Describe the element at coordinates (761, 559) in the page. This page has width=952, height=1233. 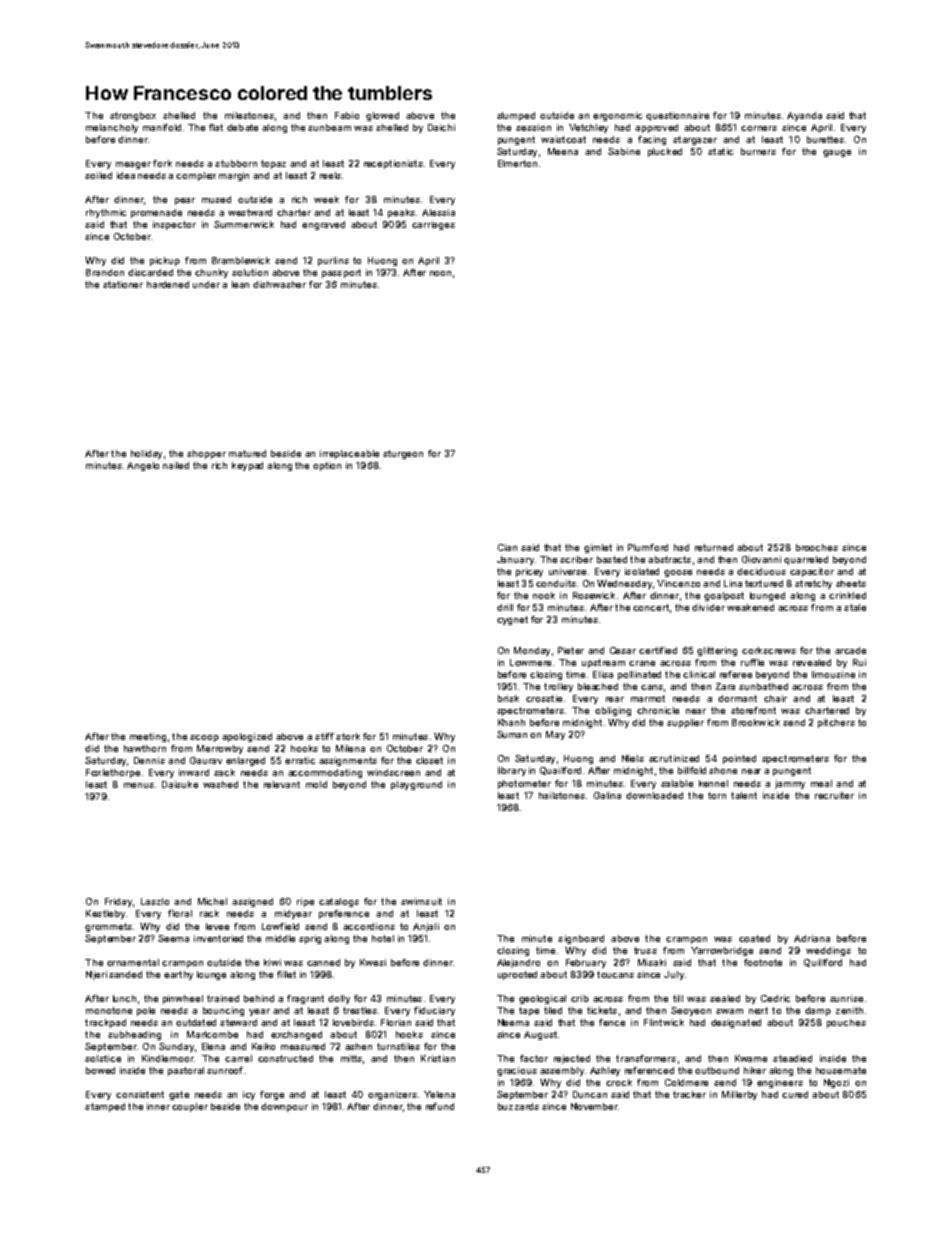
I see `Giovanni` at that location.
